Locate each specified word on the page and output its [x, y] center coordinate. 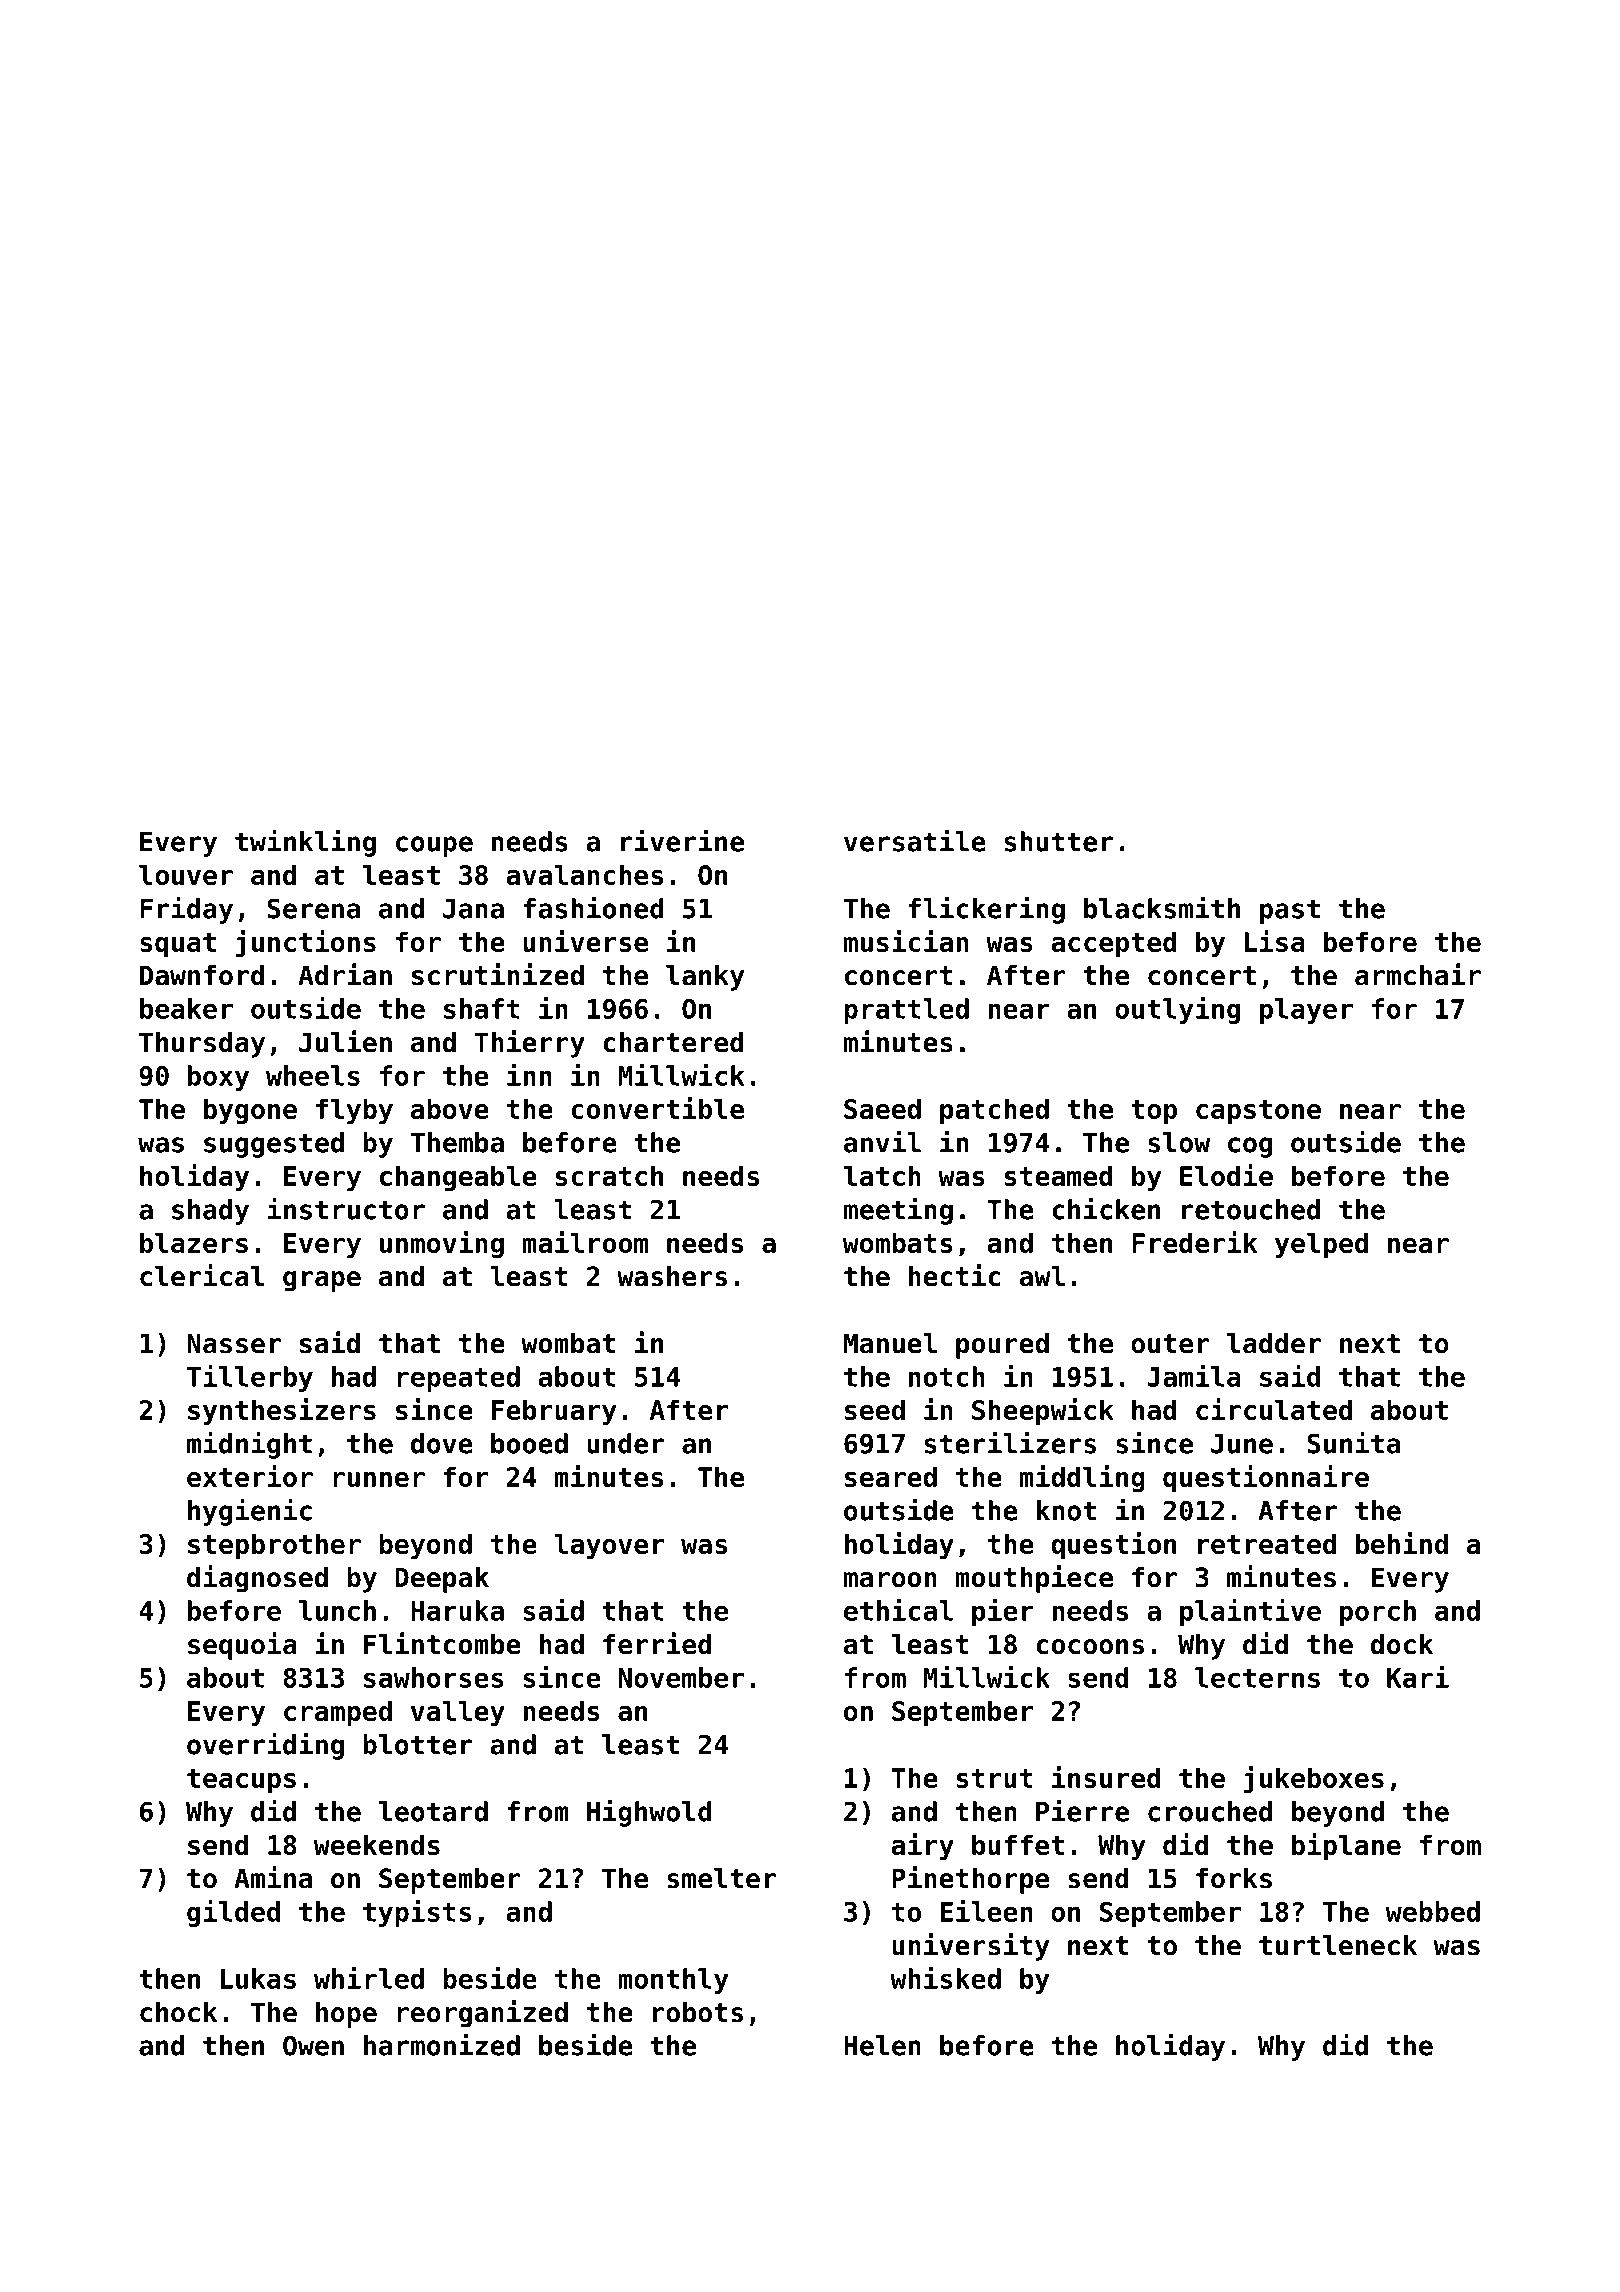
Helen [882, 2045]
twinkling [305, 843]
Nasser [234, 1343]
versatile [915, 840]
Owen [313, 2045]
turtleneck [1338, 1945]
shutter [1059, 841]
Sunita [1353, 1442]
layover [609, 1546]
